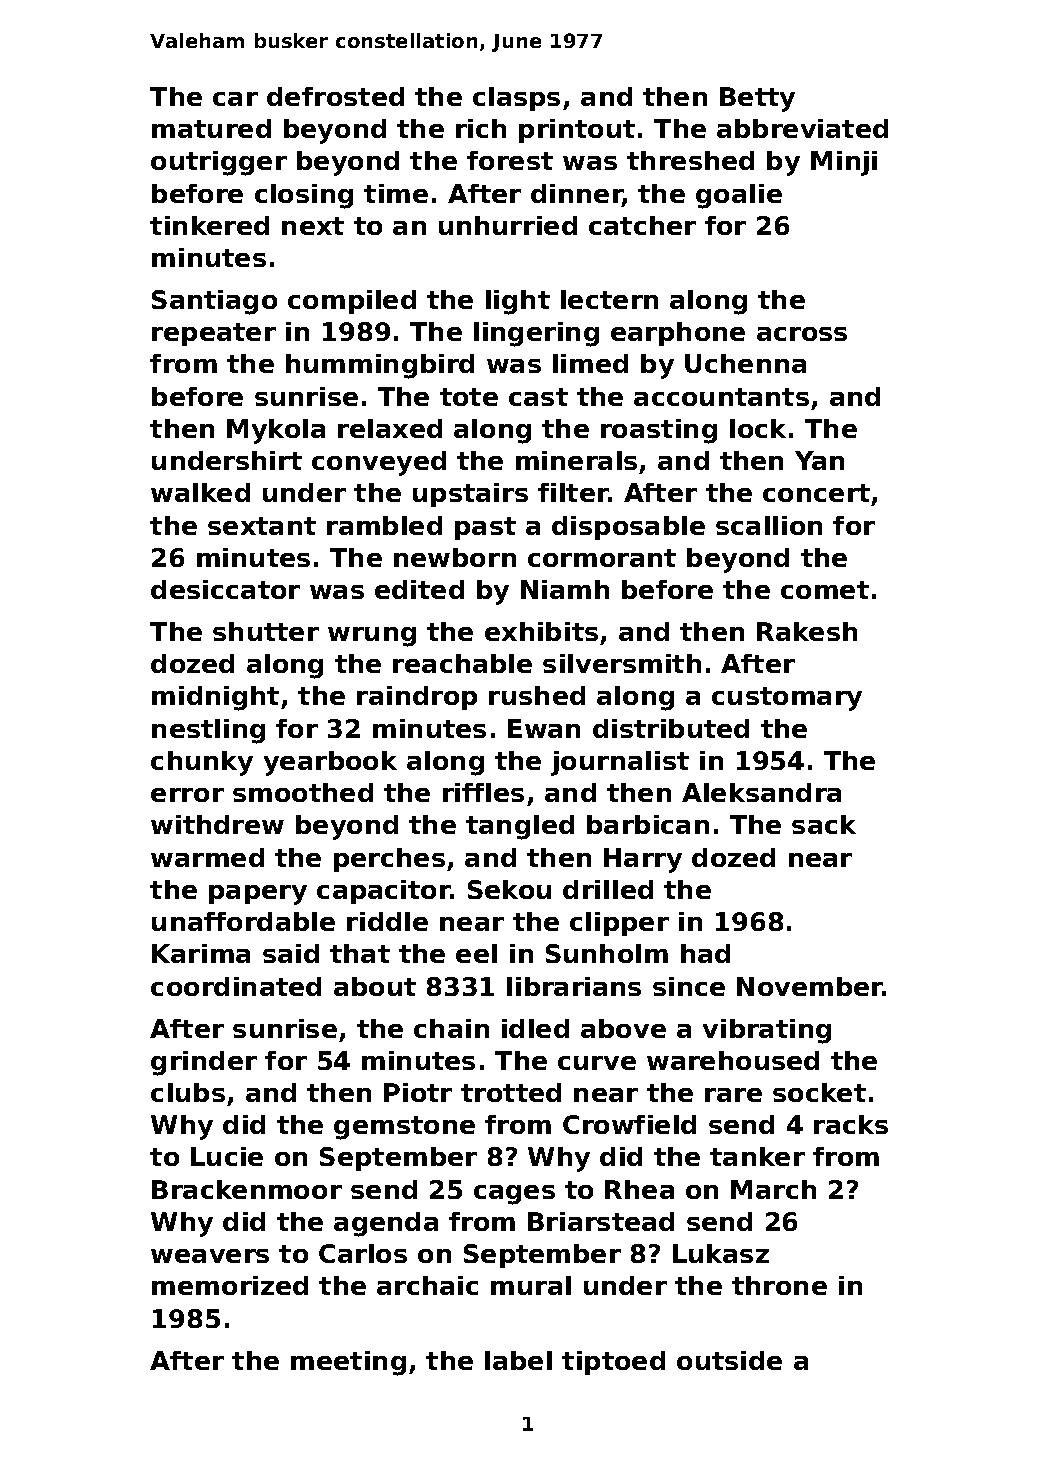  Describe the element at coordinates (276, 431) in the screenshot. I see `Mykola` at that location.
